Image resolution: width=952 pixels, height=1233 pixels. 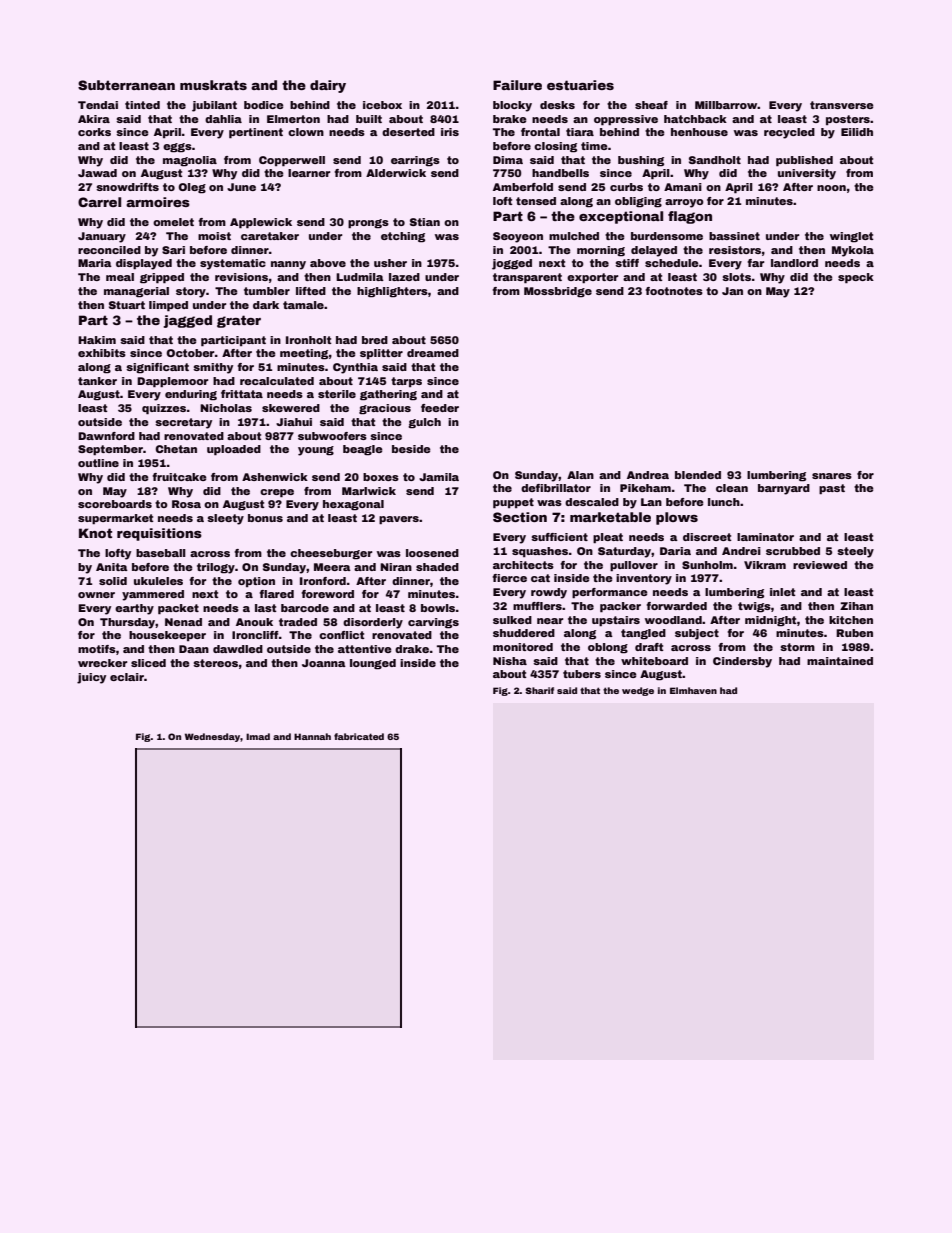 What do you see at coordinates (176, 449) in the page?
I see `Chetan` at bounding box center [176, 449].
